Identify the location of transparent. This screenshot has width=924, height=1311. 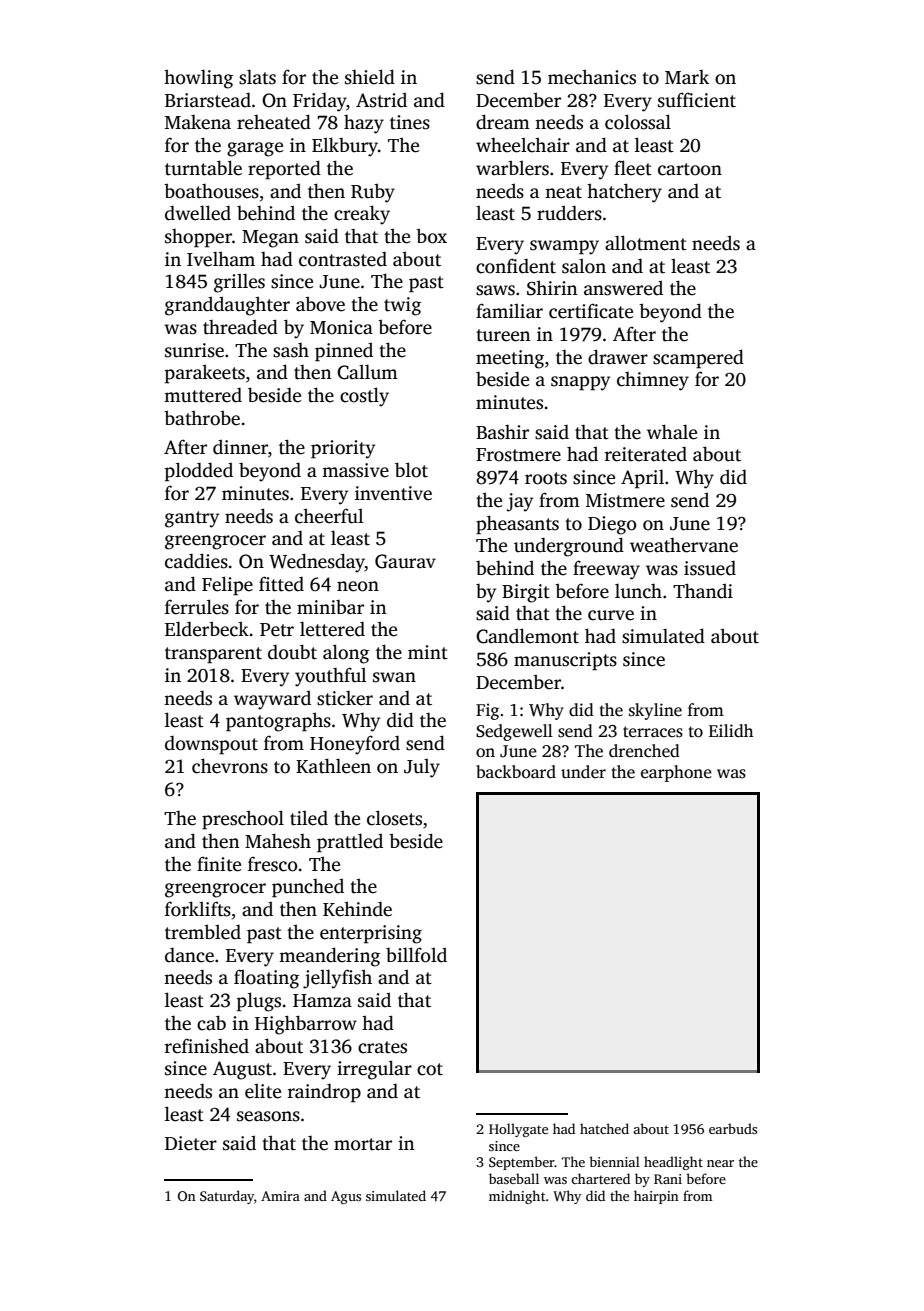
(213, 655).
